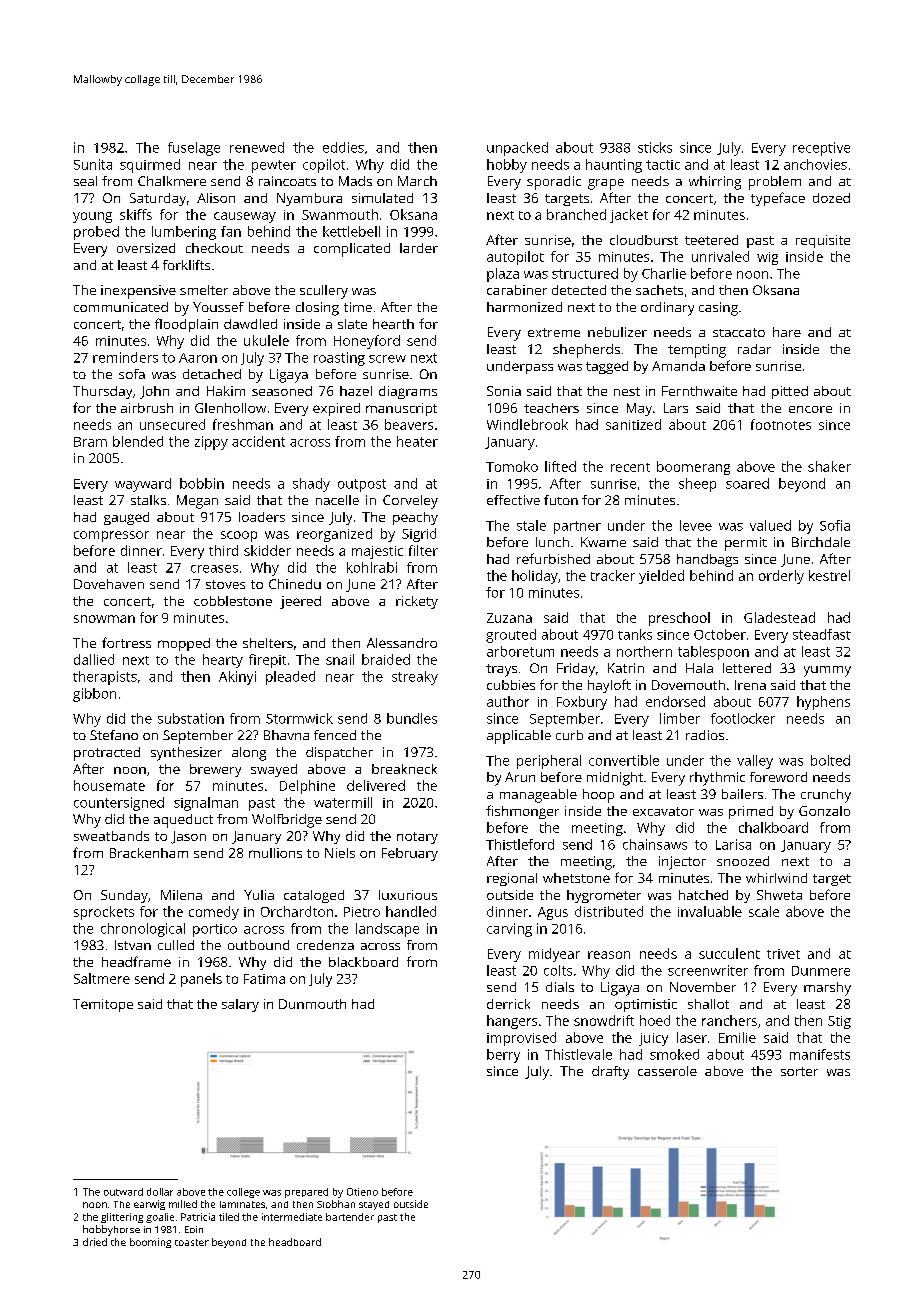 Image resolution: width=924 pixels, height=1311 pixels. Describe the element at coordinates (509, 930) in the document. I see `carving` at that location.
